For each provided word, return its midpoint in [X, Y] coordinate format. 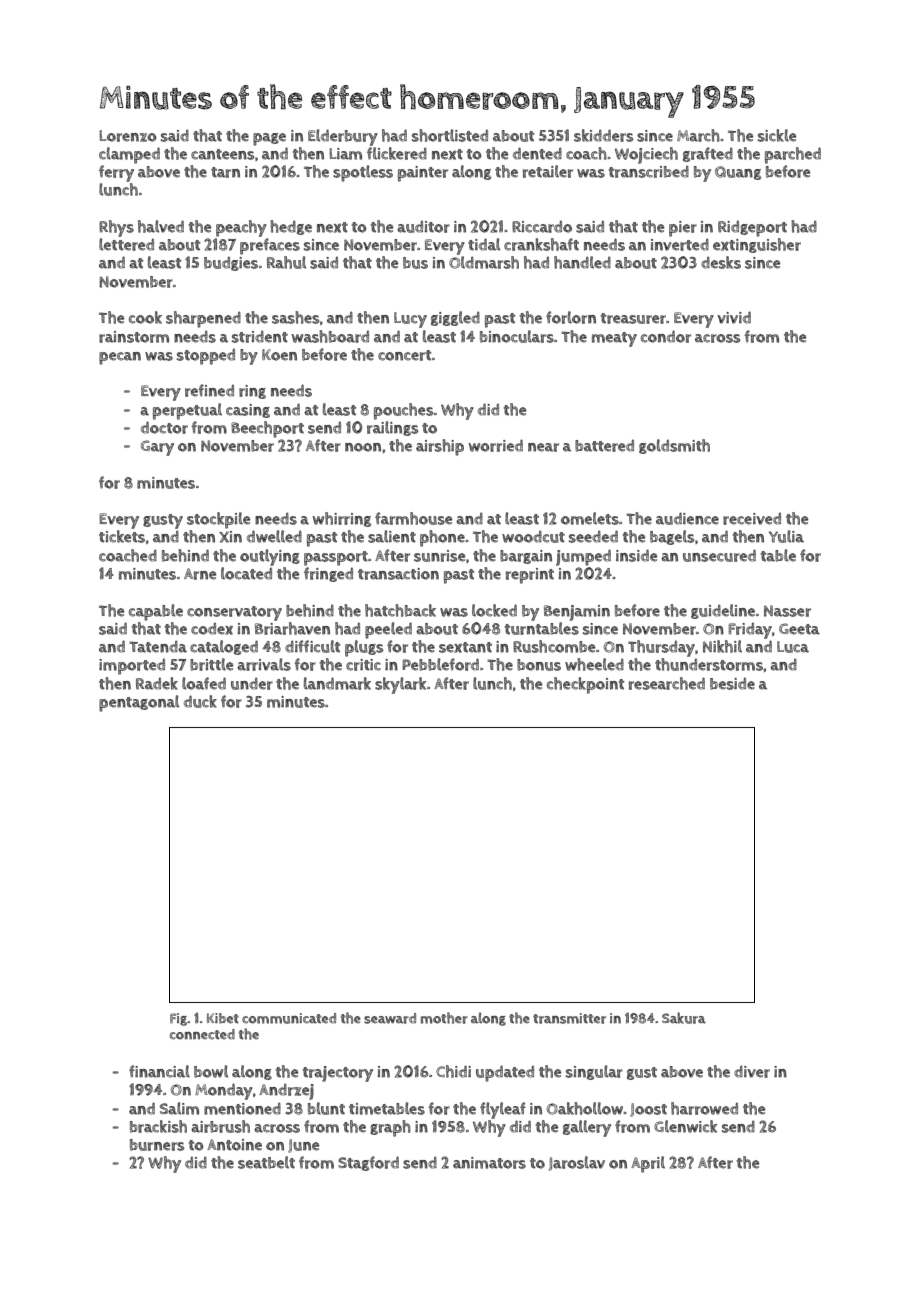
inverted [680, 245]
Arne [200, 574]
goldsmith [674, 446]
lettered [126, 244]
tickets [122, 536]
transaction [398, 574]
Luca [793, 647]
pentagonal [139, 703]
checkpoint [585, 685]
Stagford [368, 1163]
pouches [404, 411]
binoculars [517, 336]
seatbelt [266, 1162]
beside [732, 684]
